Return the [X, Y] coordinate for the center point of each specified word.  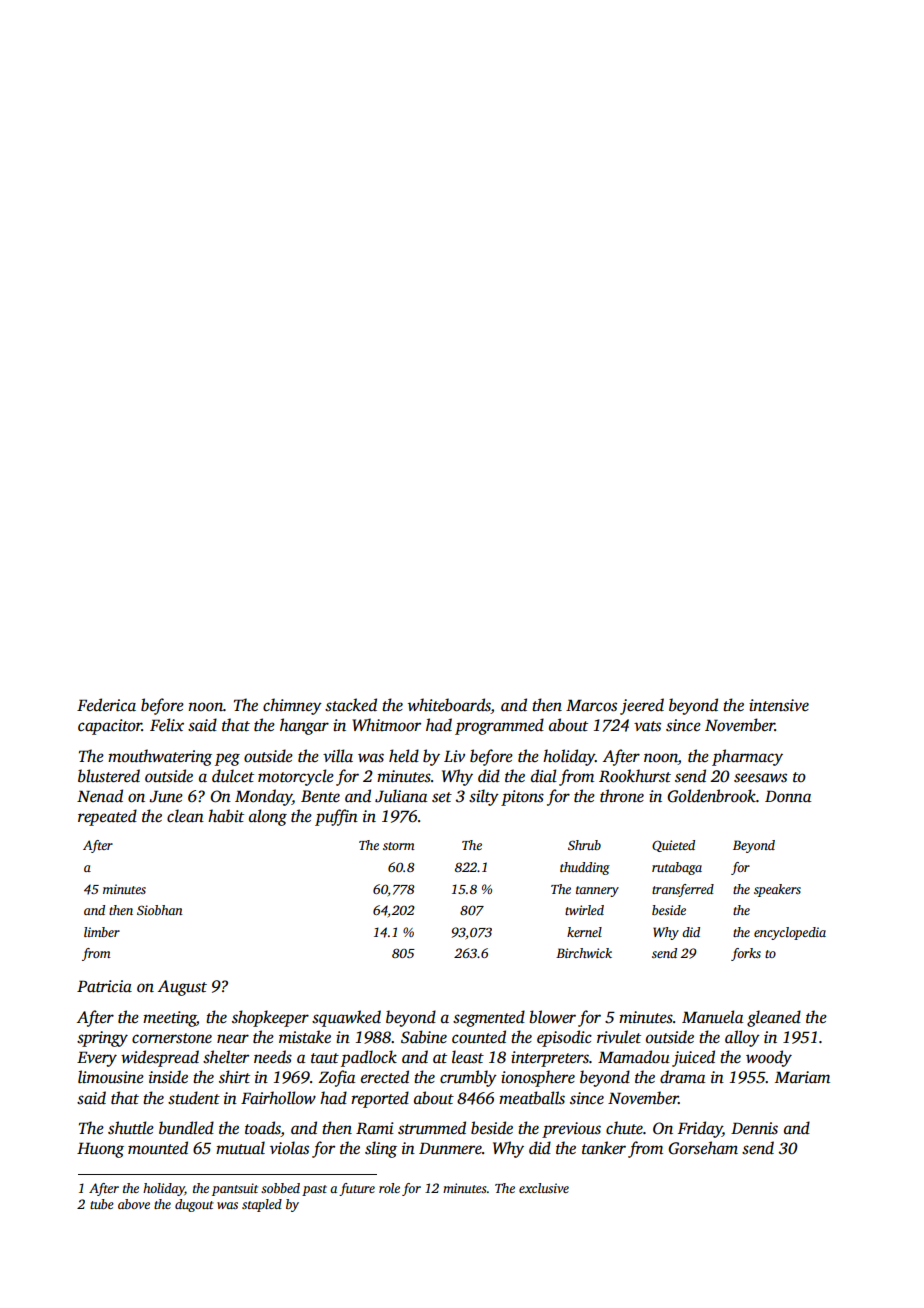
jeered [642, 706]
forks [746, 954]
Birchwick [584, 953]
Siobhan [160, 910]
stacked [351, 705]
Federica [106, 705]
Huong [100, 1150]
